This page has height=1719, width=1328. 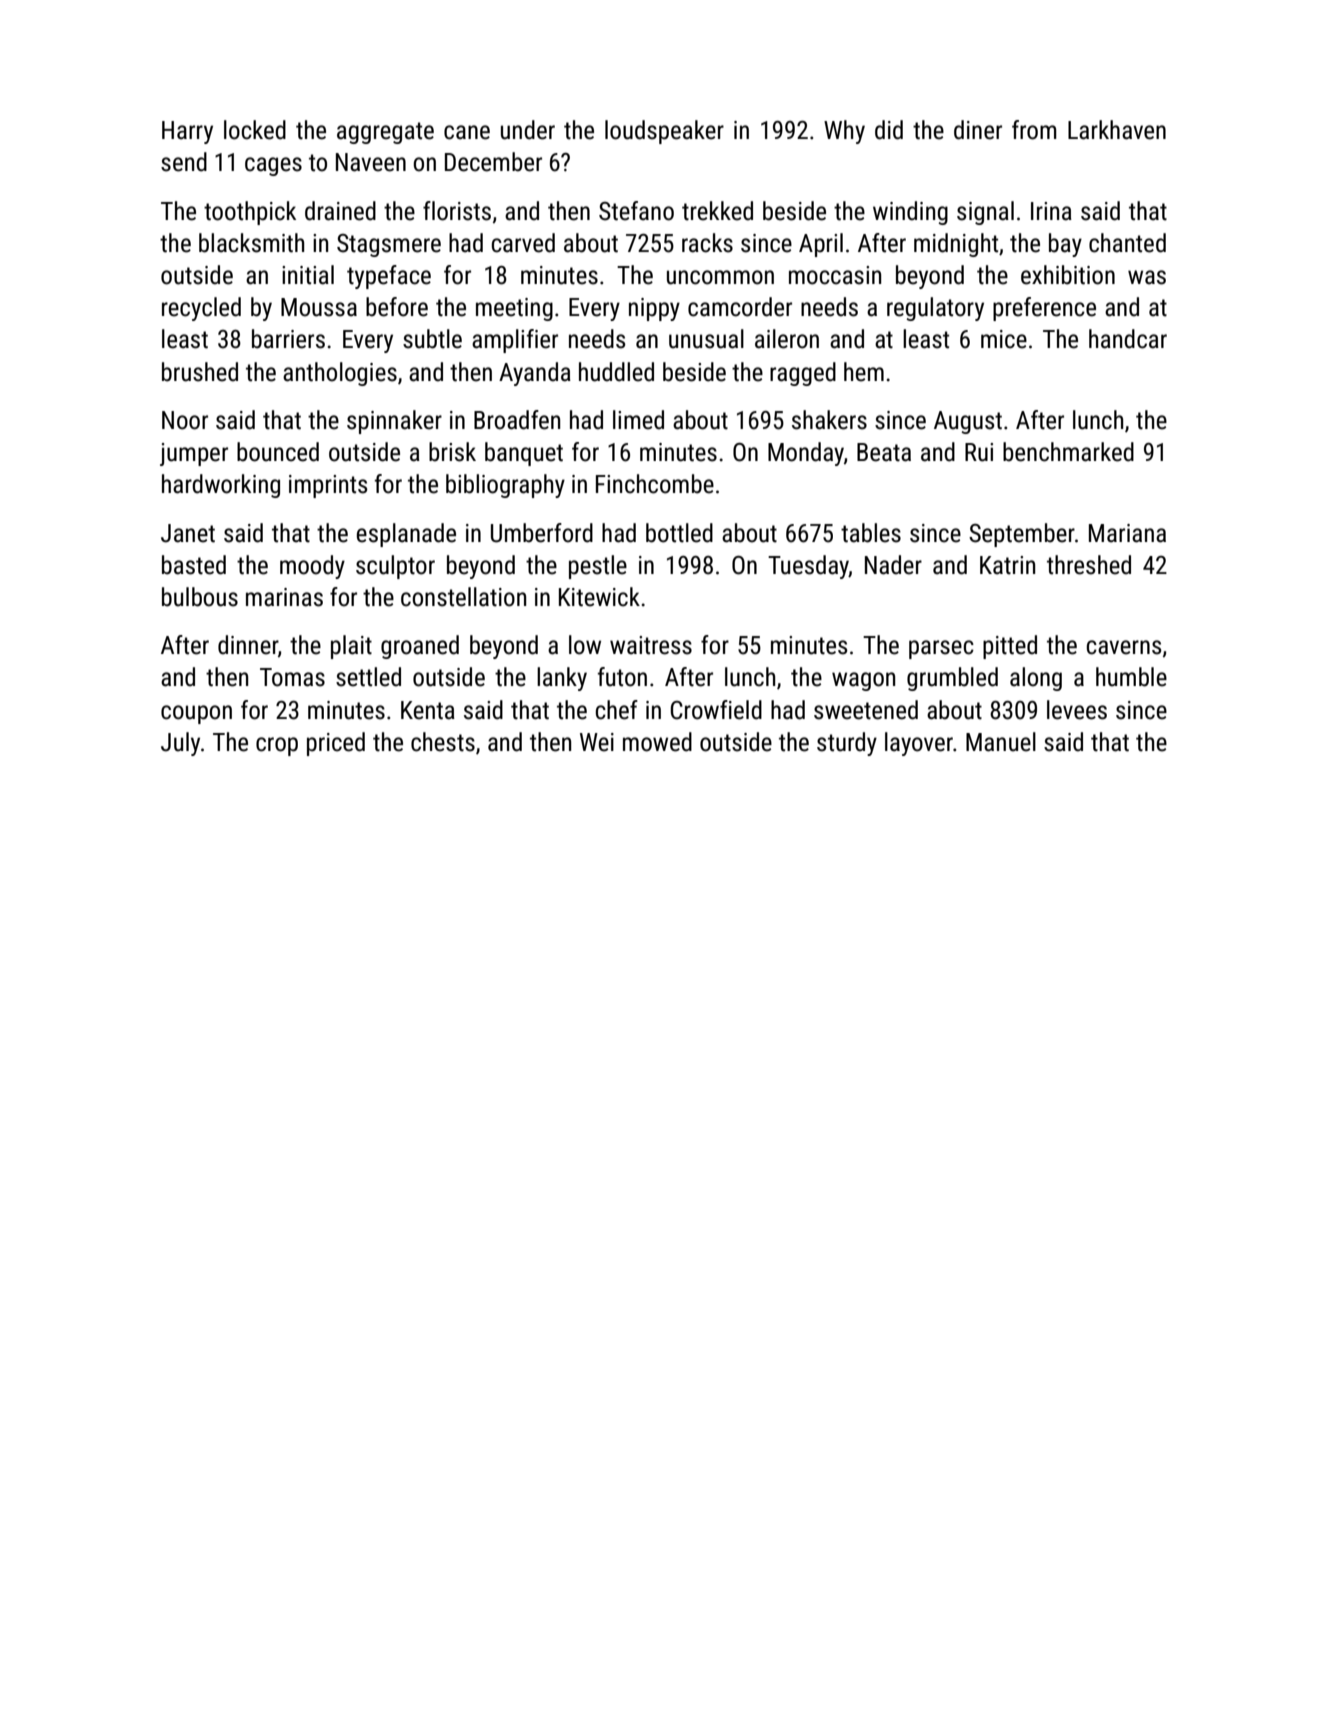 What do you see at coordinates (1068, 452) in the page?
I see `benchmarked` at bounding box center [1068, 452].
